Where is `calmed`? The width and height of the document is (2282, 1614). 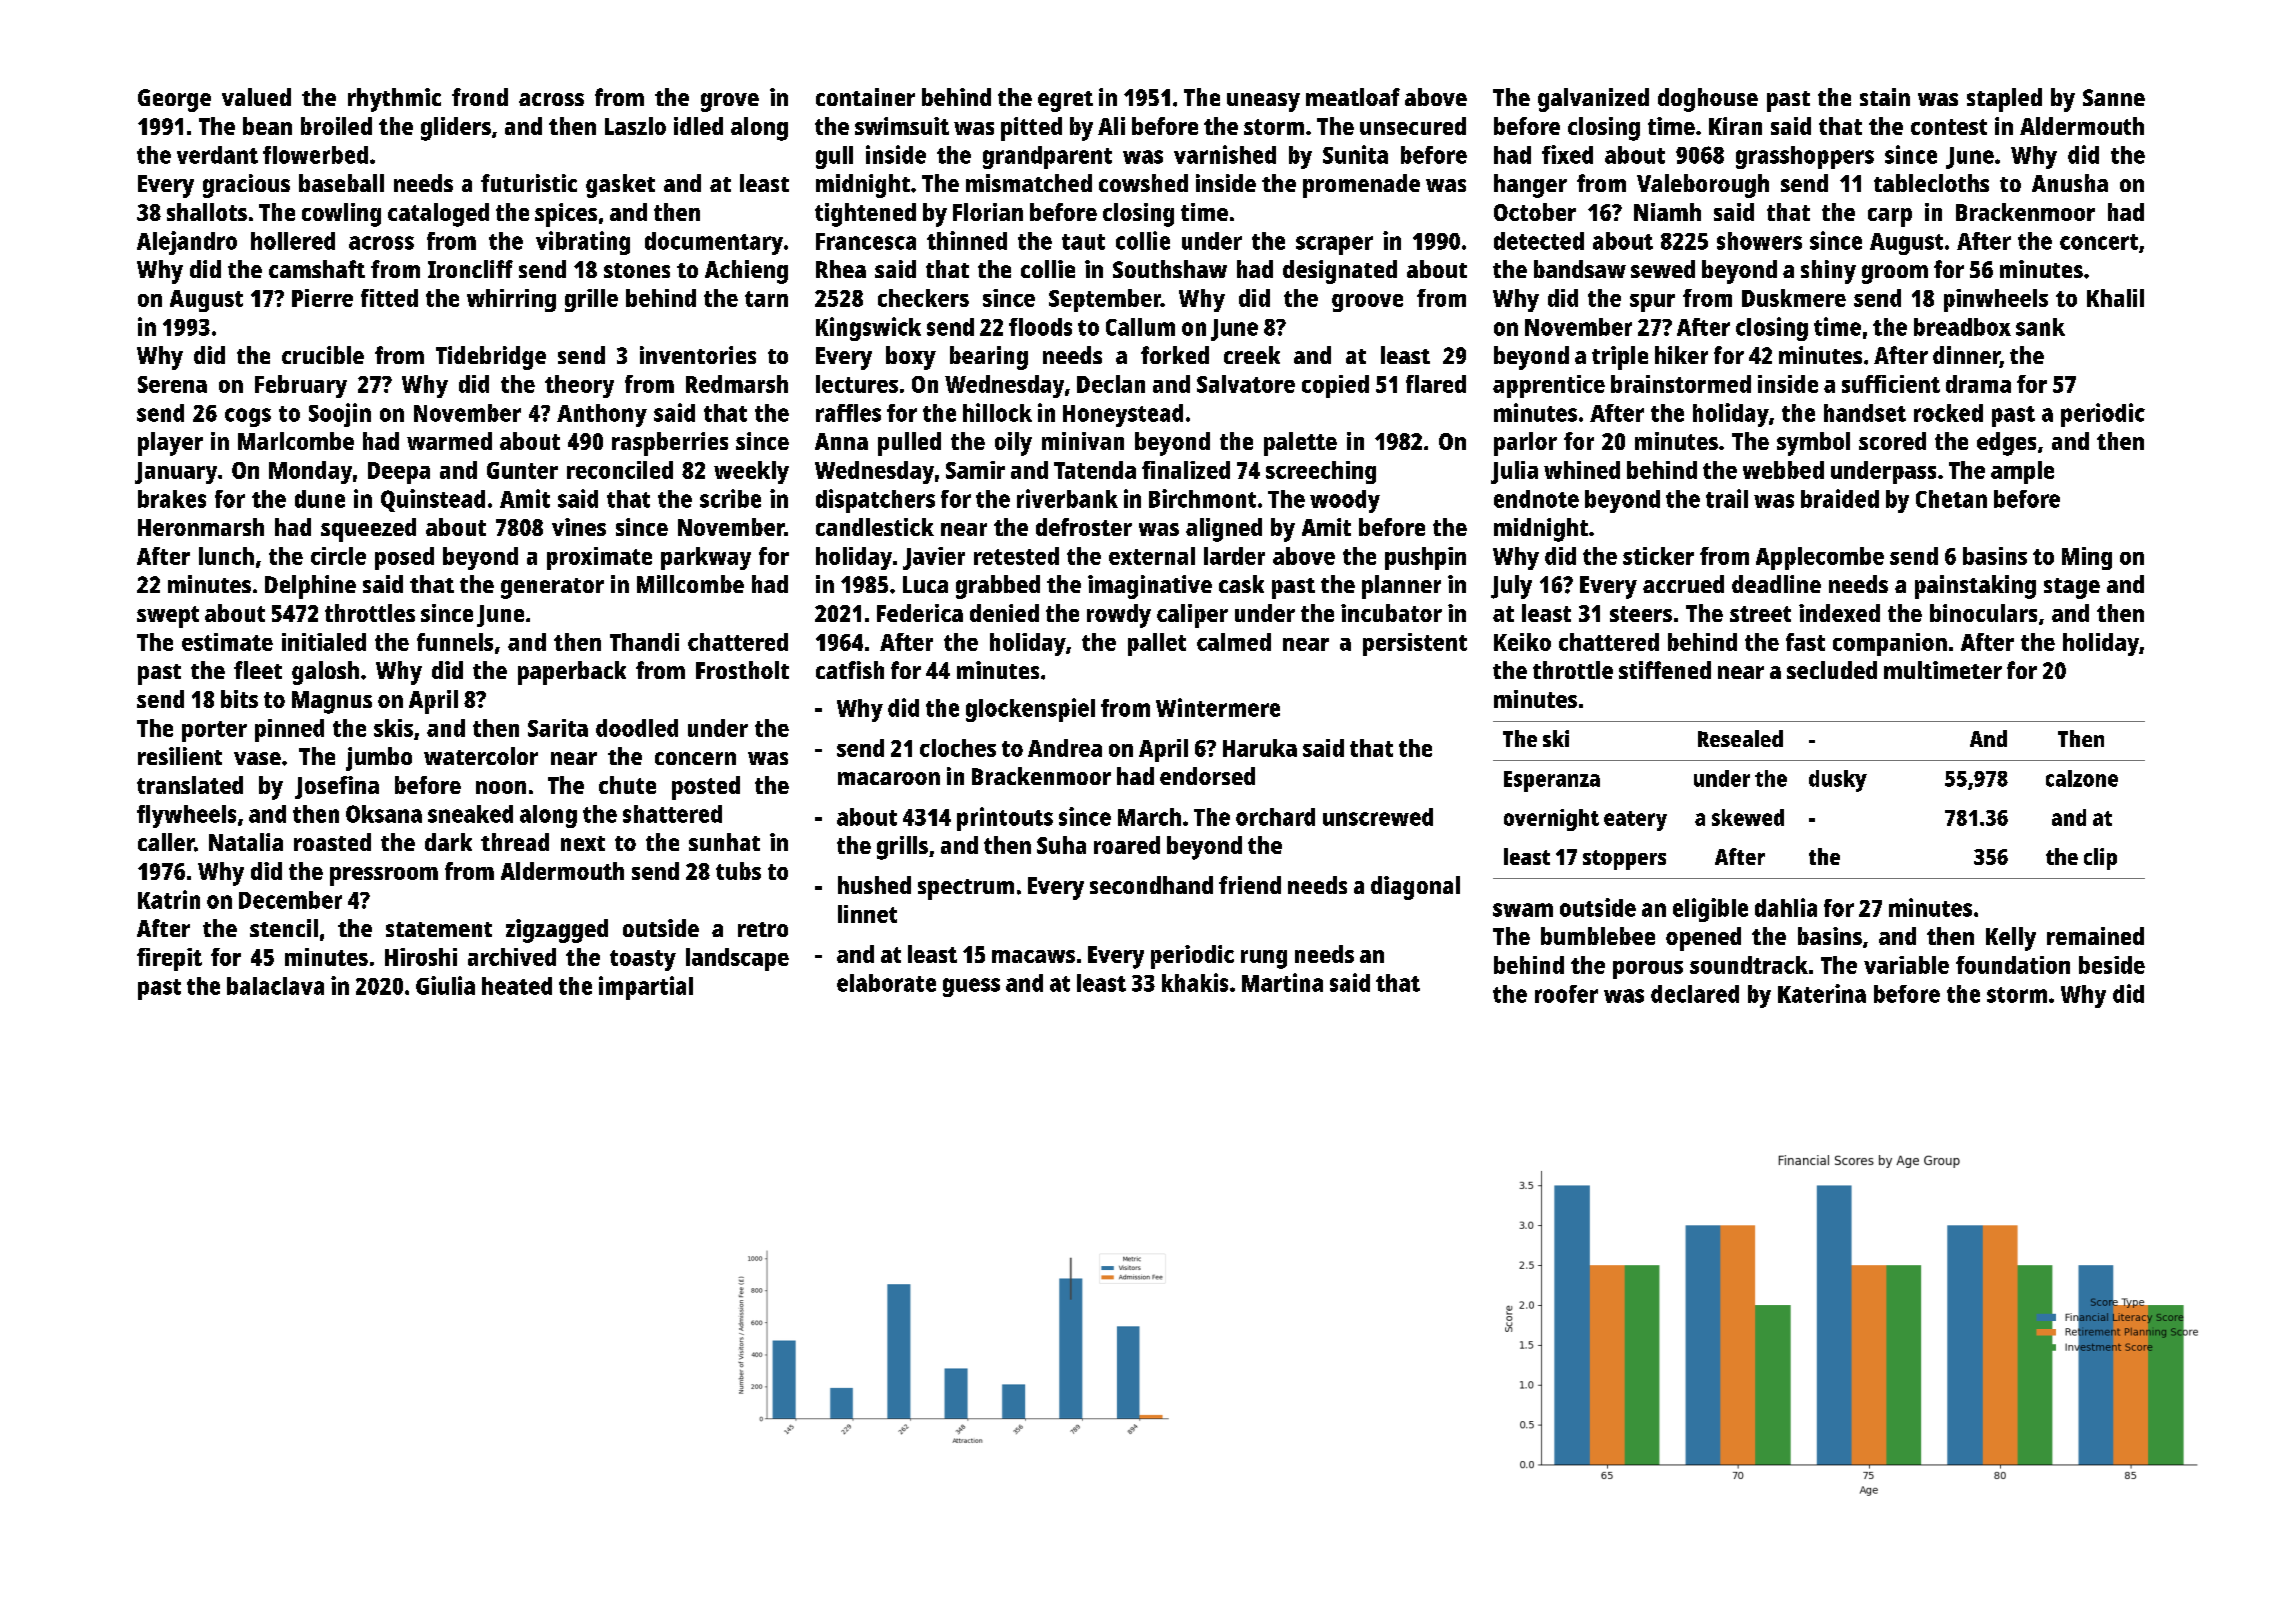 calmed is located at coordinates (1234, 642).
